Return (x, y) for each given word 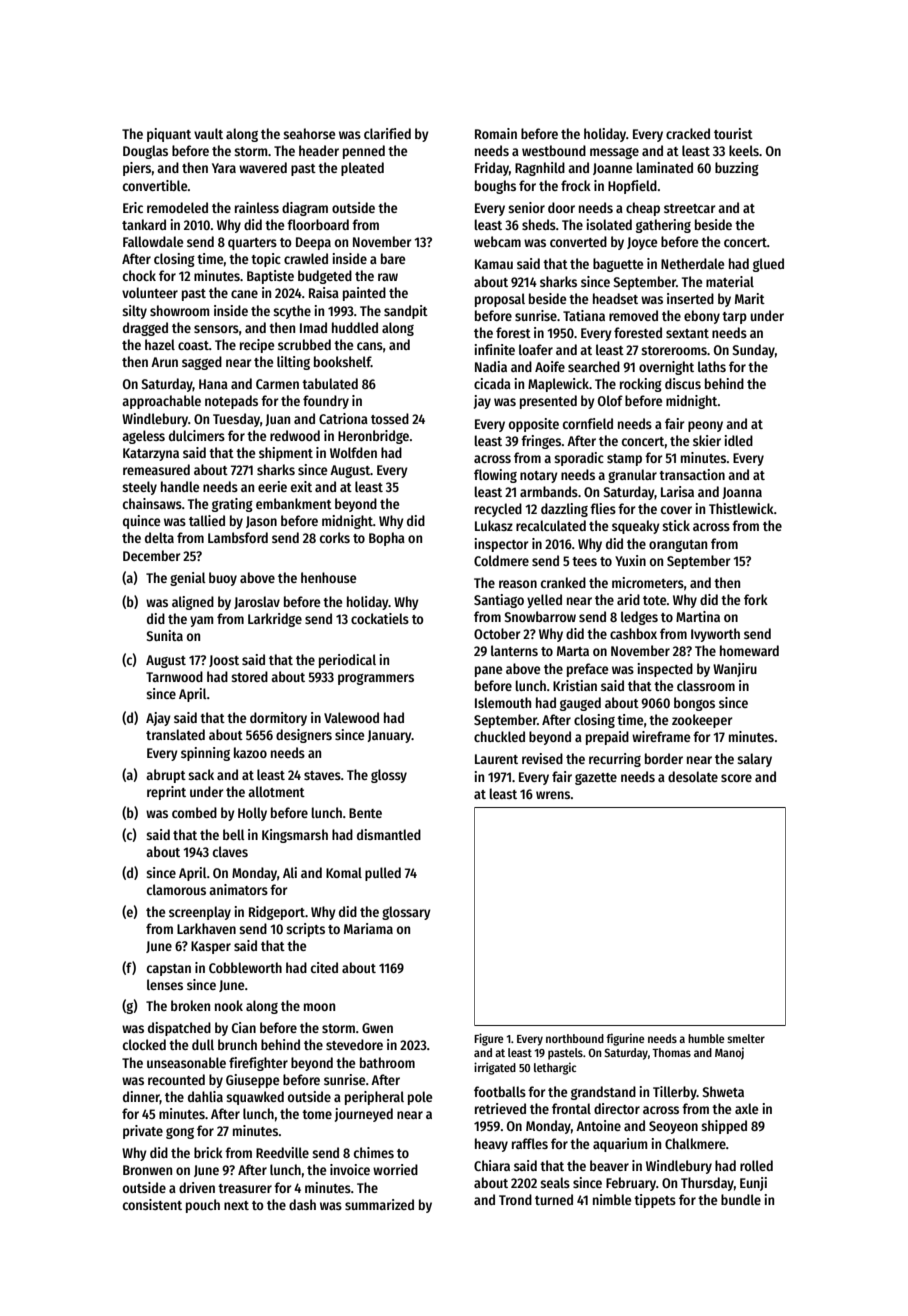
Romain (496, 133)
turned (554, 1199)
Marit (750, 298)
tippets (655, 1201)
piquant (169, 135)
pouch (203, 1206)
